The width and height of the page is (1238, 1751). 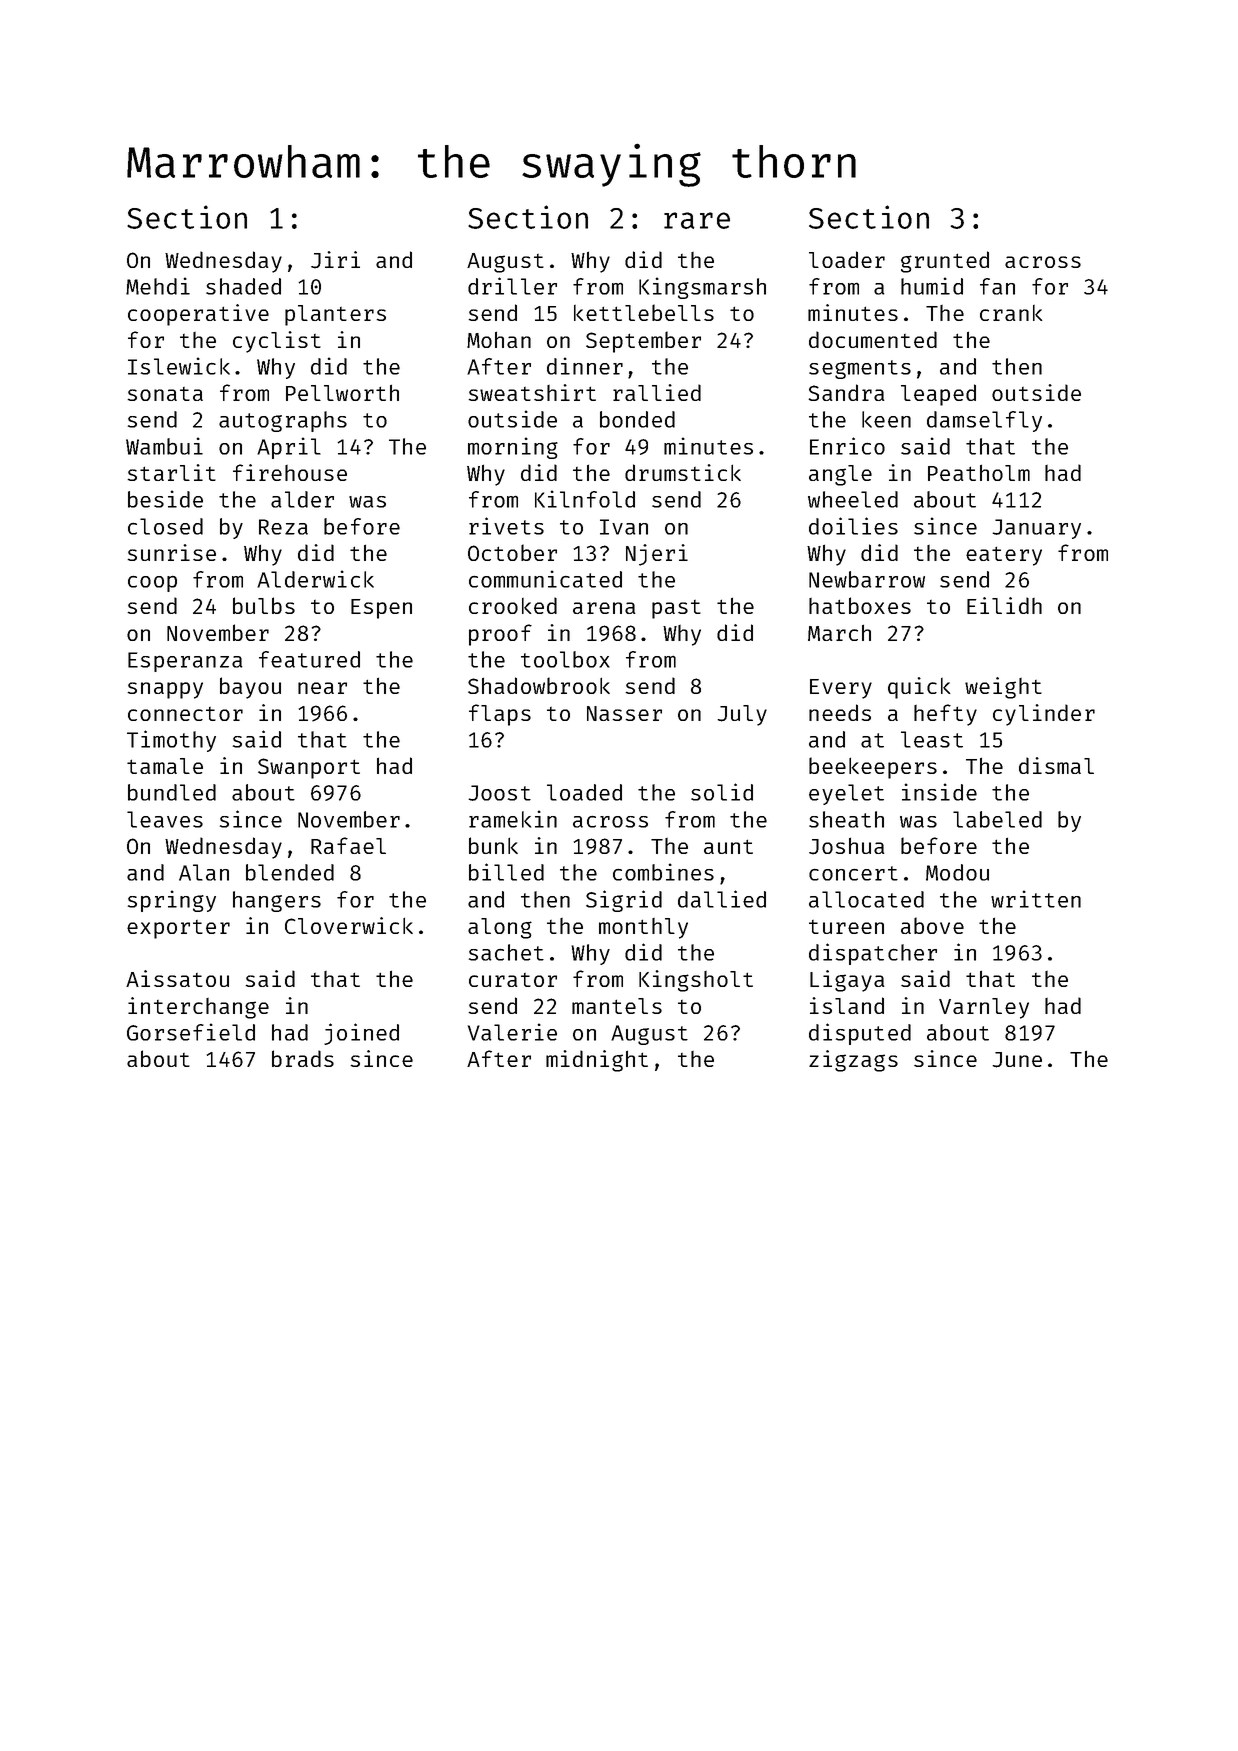 What do you see at coordinates (604, 608) in the page?
I see `arena` at bounding box center [604, 608].
